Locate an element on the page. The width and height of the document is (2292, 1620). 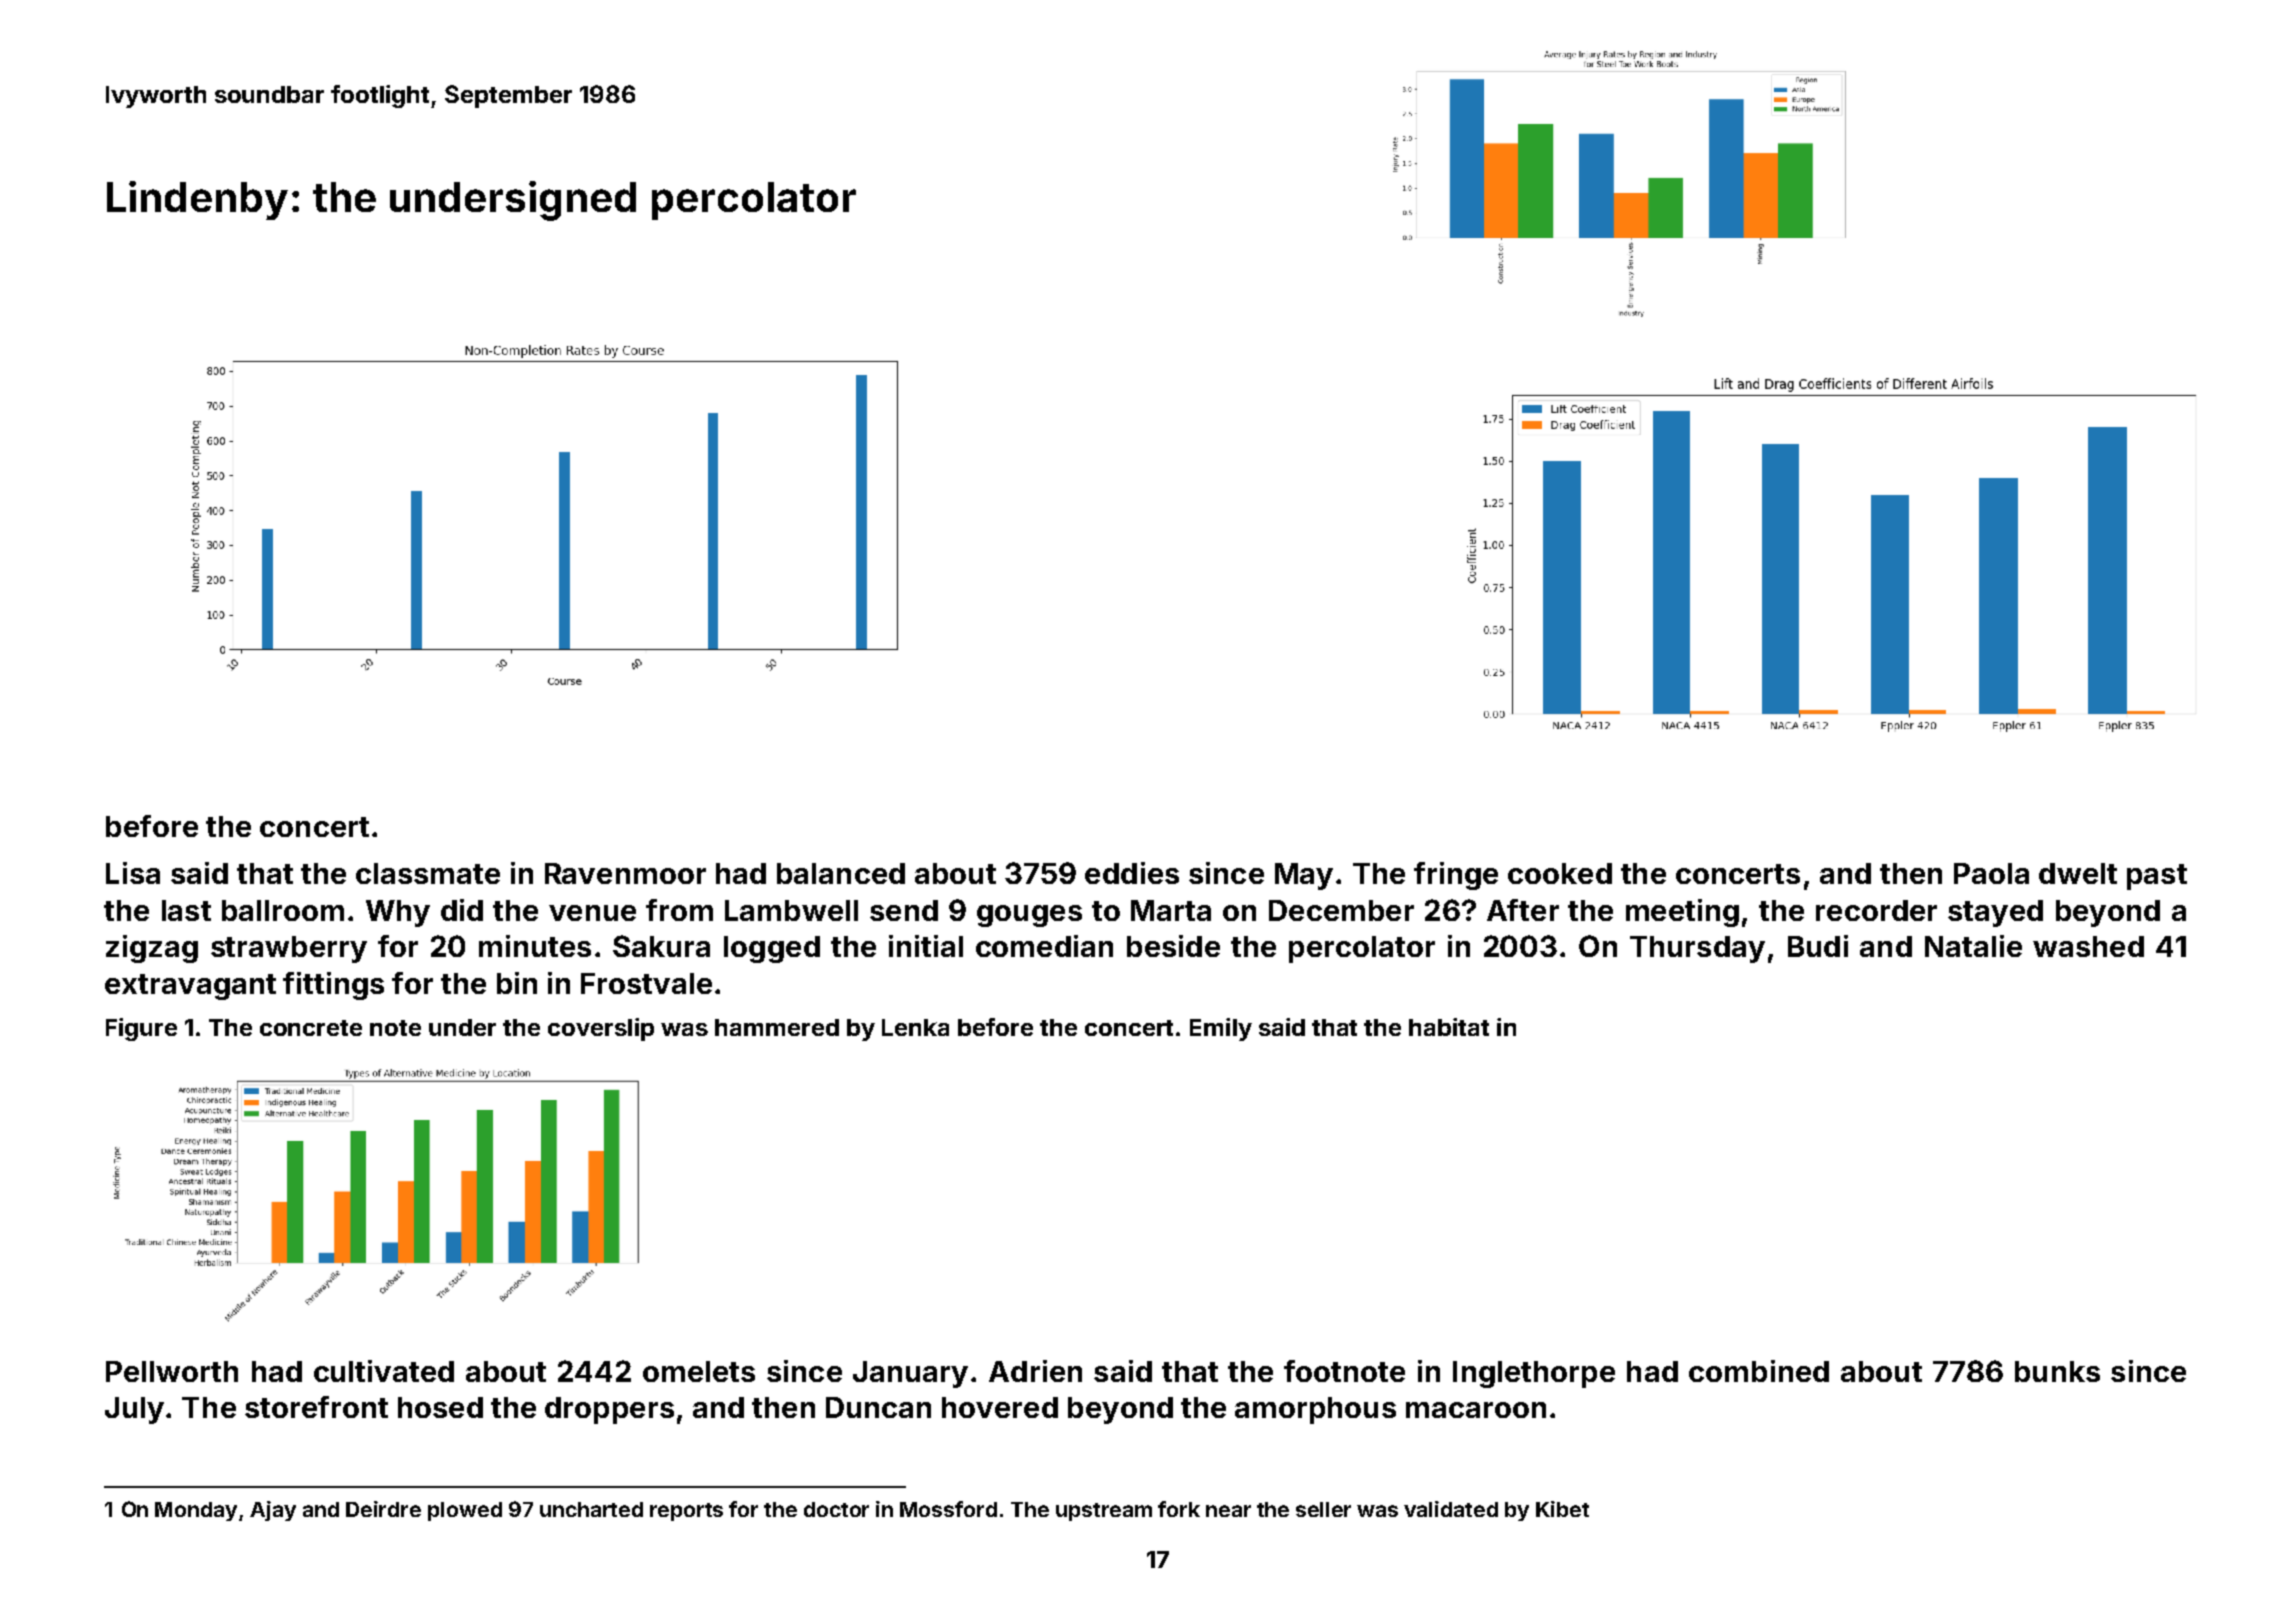
fringe is located at coordinates (1456, 876).
